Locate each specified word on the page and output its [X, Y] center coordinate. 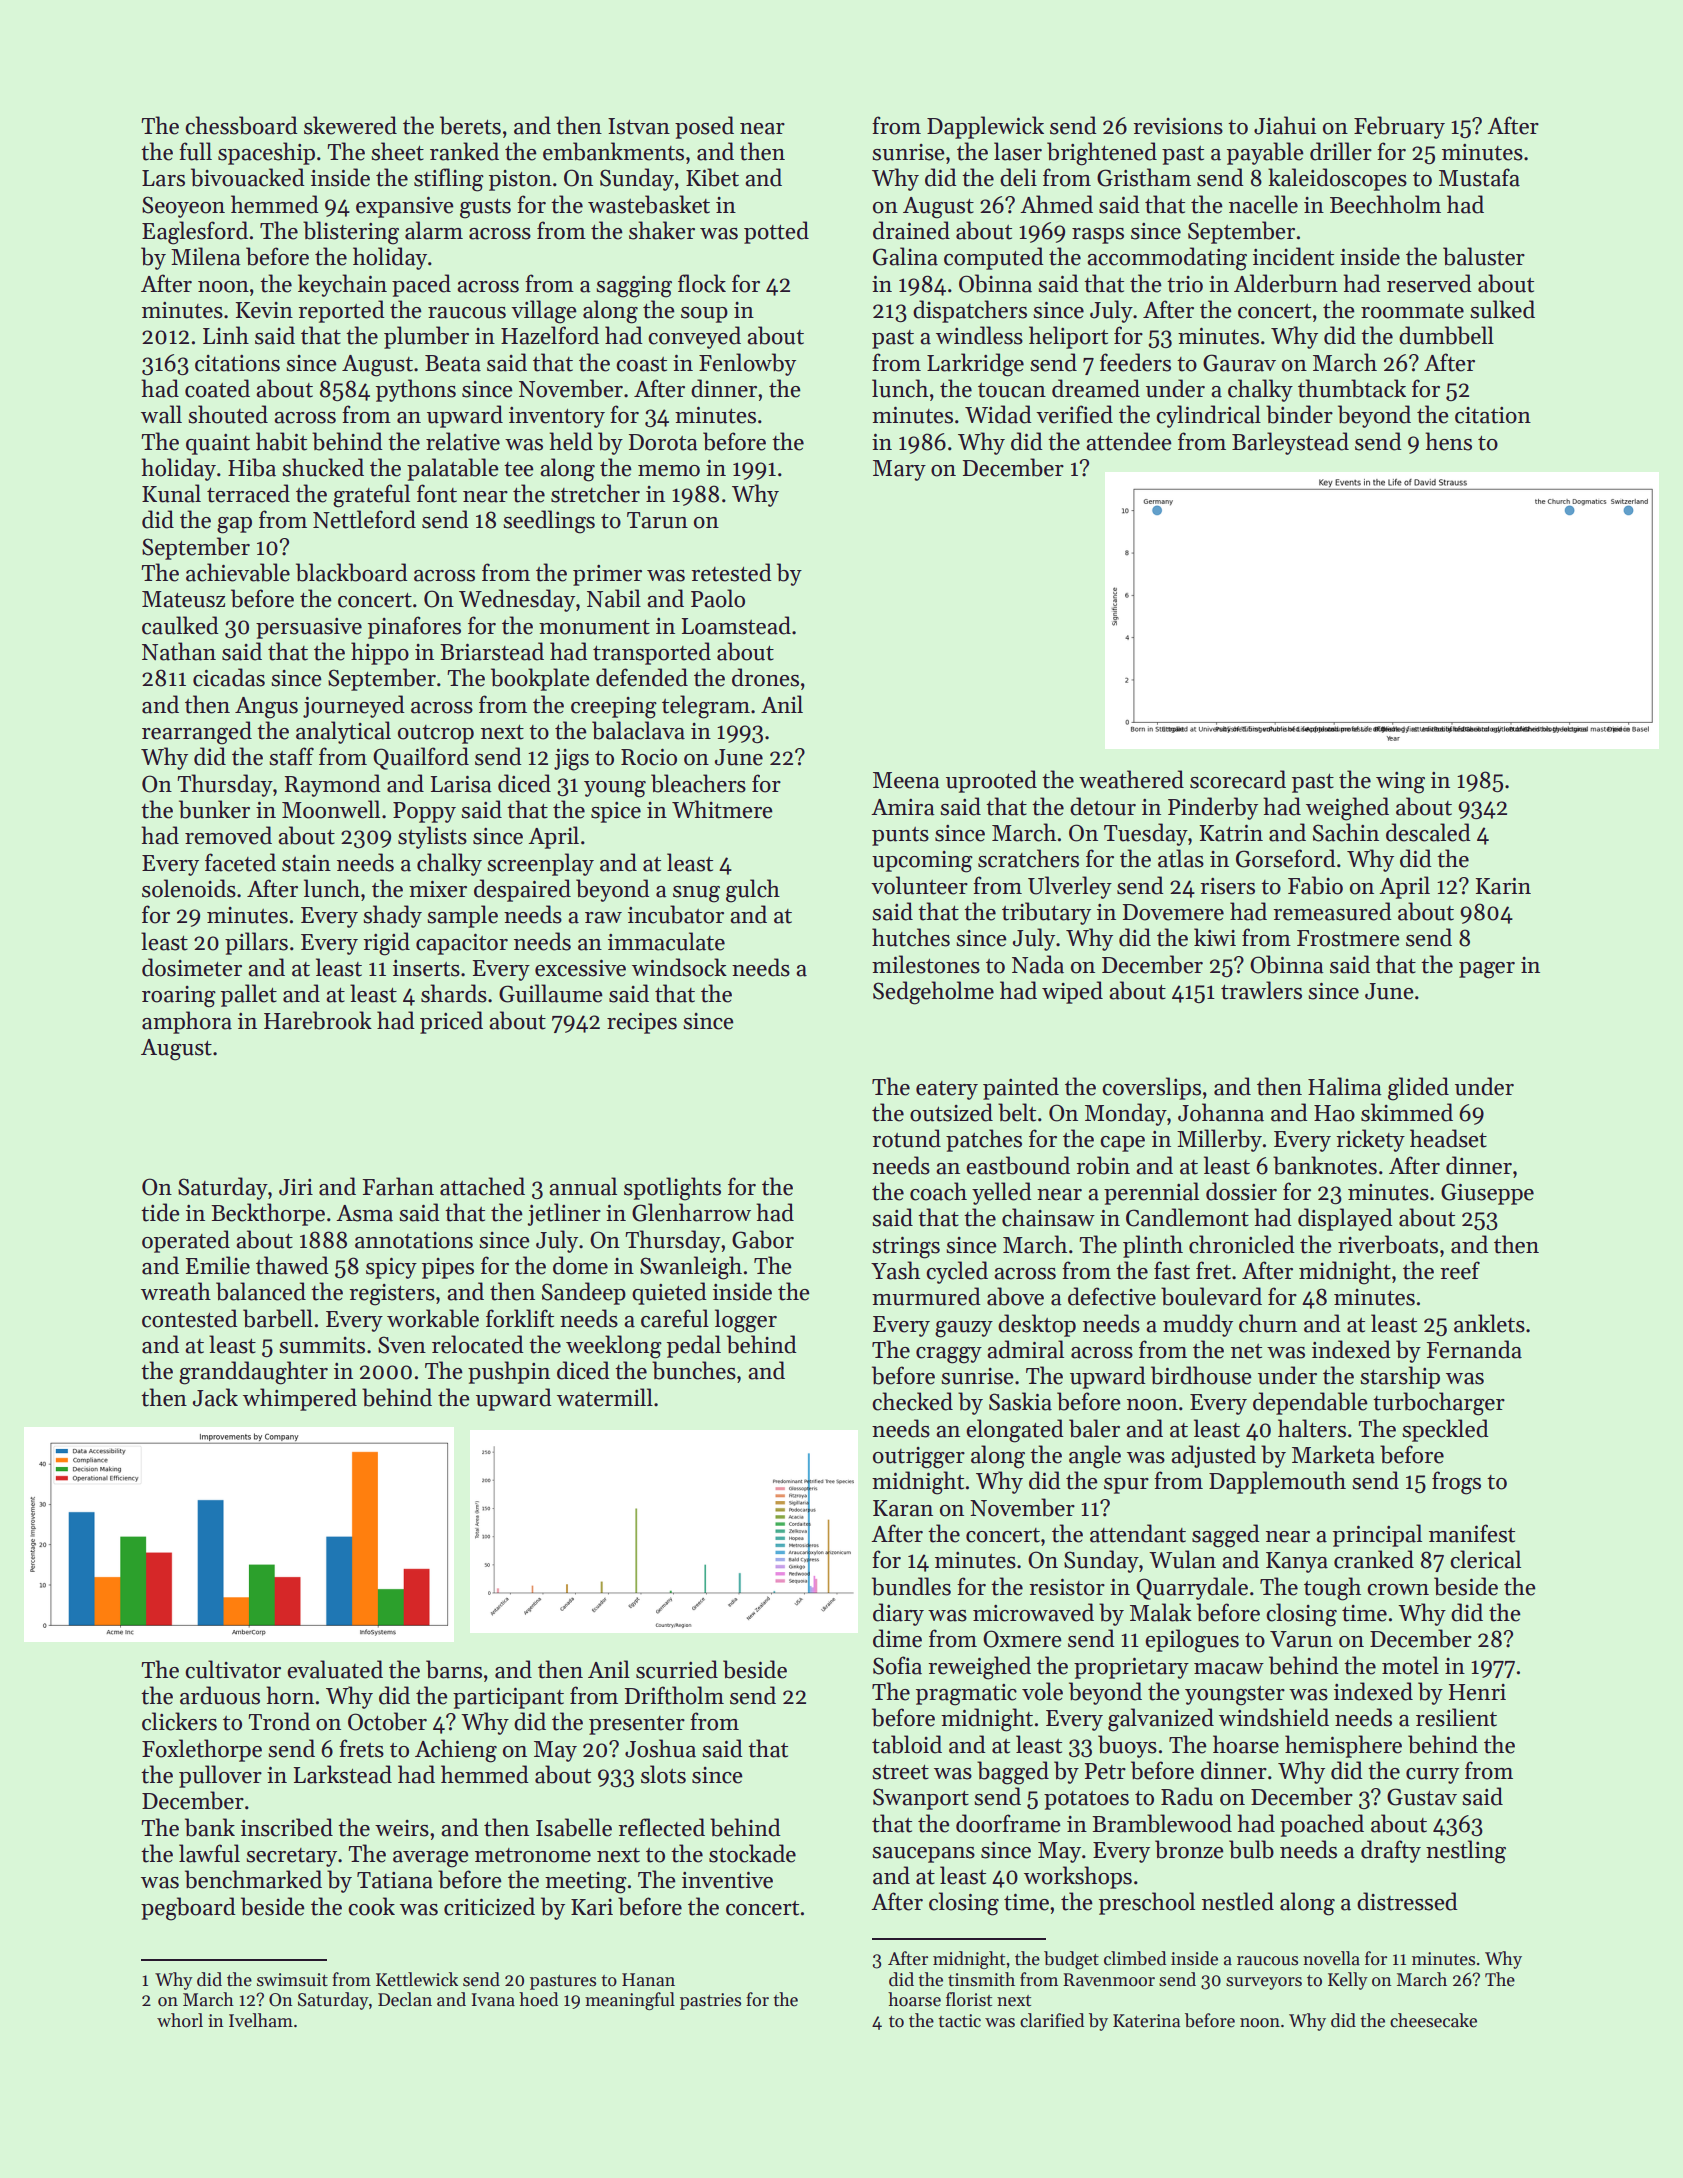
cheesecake [1433, 2020]
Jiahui [1285, 125]
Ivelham [261, 2020]
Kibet [712, 177]
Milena [206, 256]
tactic [959, 2021]
